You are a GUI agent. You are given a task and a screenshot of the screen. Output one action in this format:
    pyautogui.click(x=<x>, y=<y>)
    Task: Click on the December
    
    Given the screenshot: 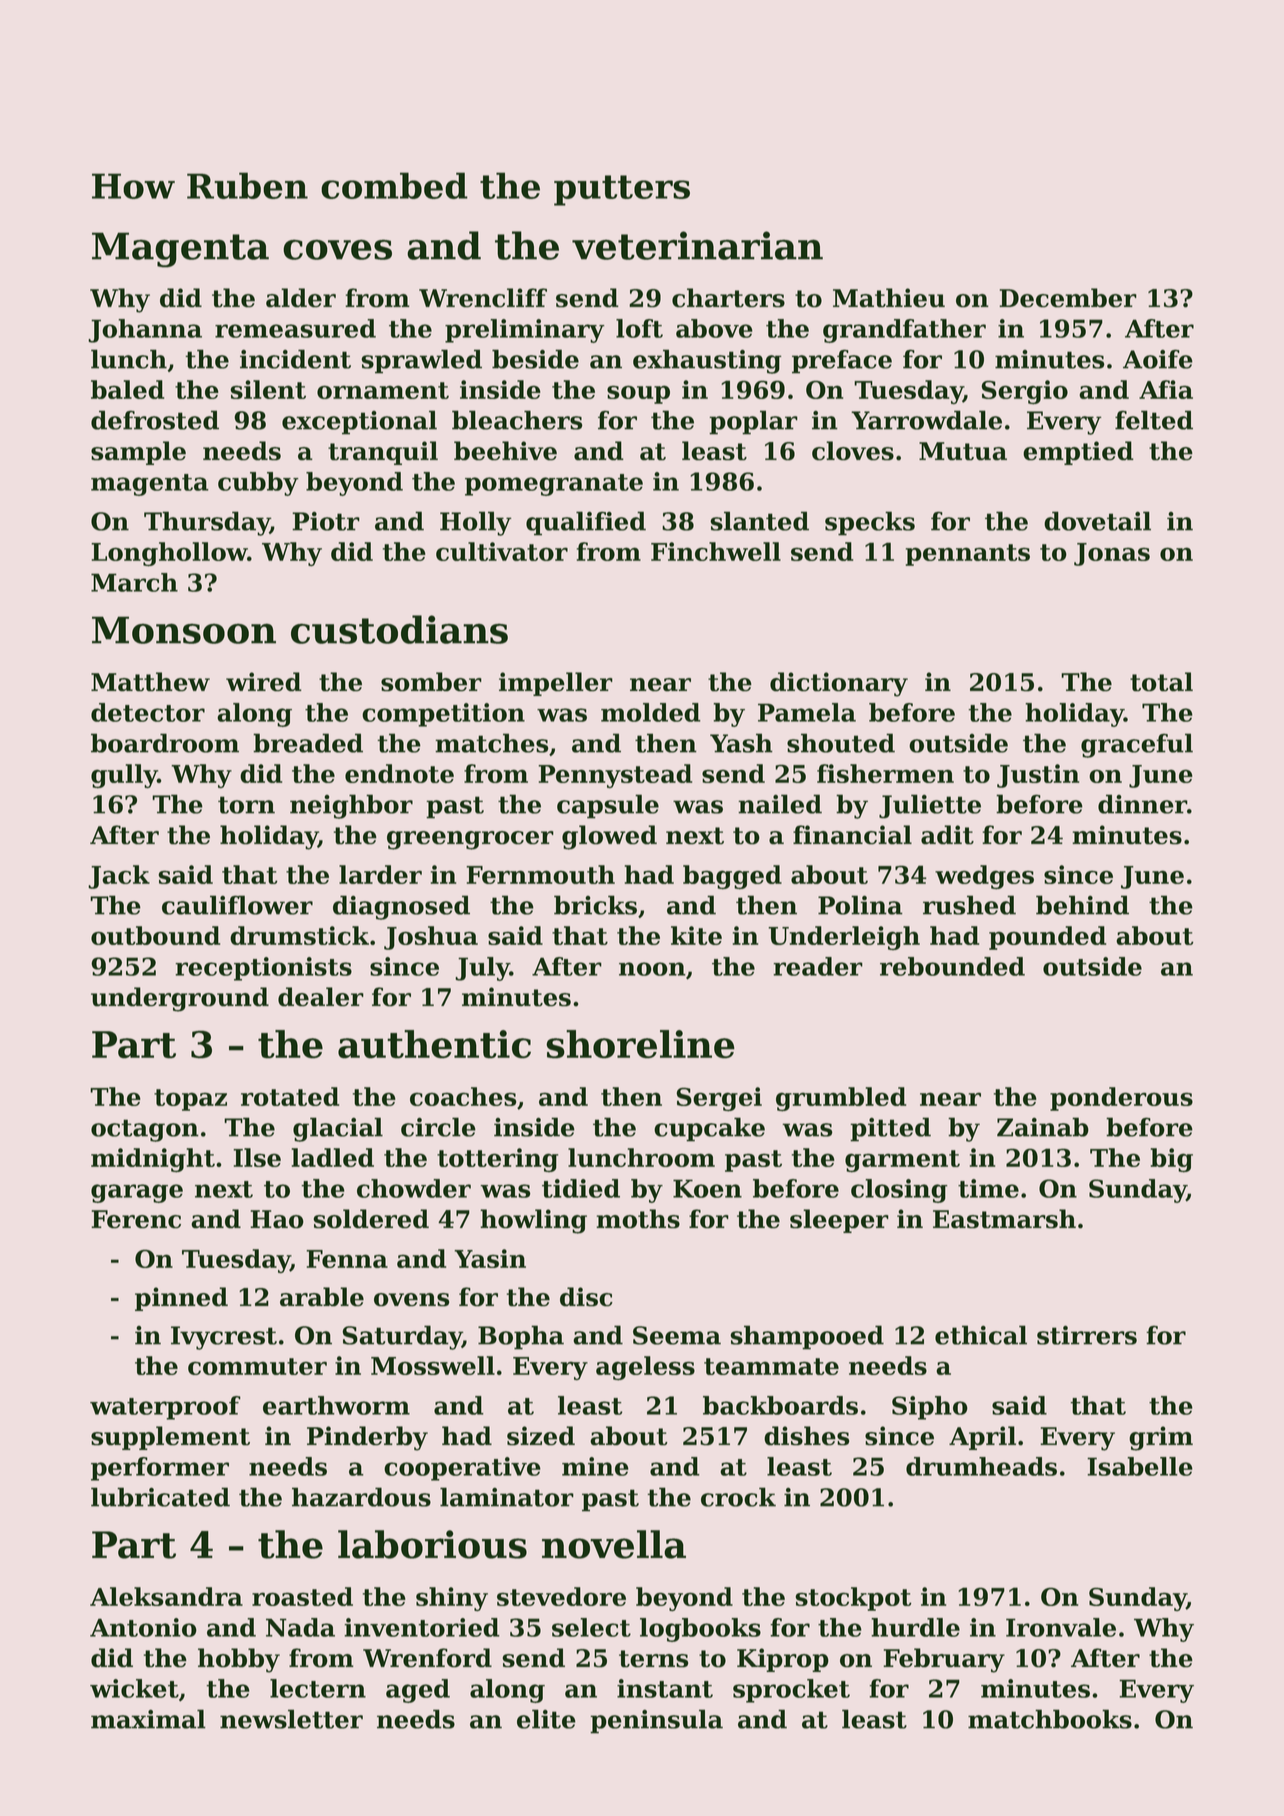 What is the action you would take?
    pyautogui.click(x=1068, y=298)
